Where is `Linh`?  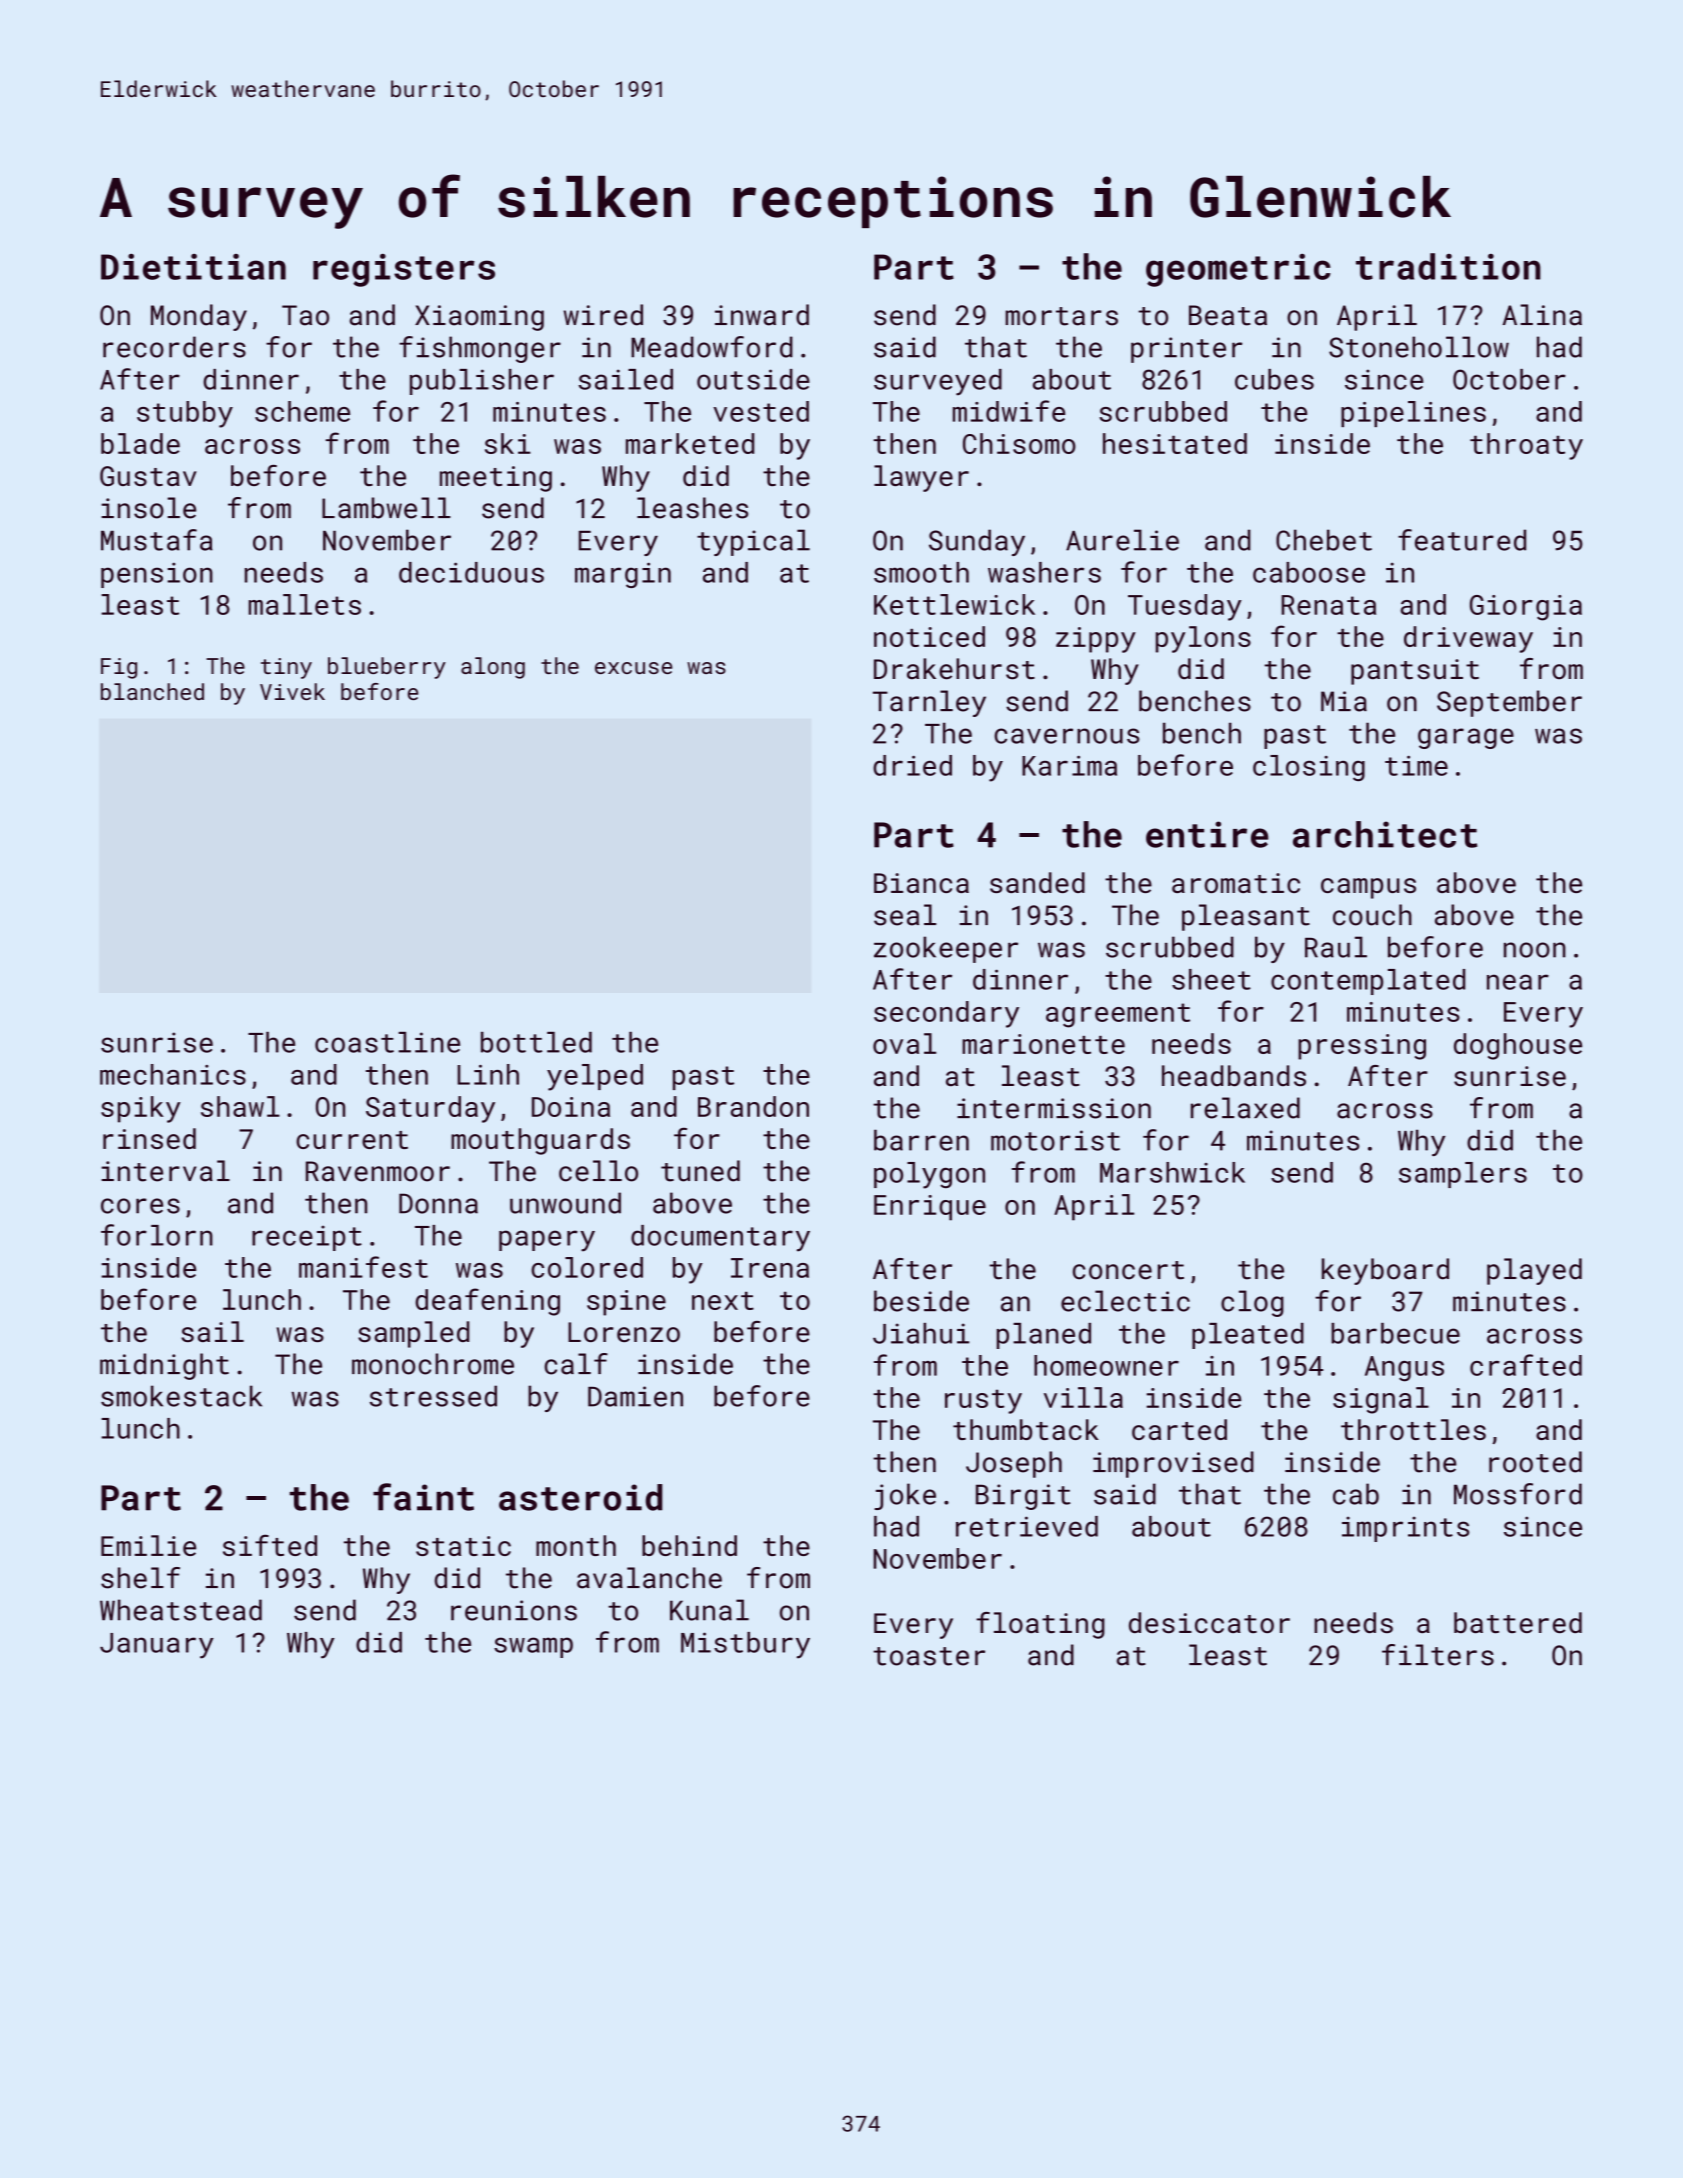
Linh is located at coordinates (488, 1074).
